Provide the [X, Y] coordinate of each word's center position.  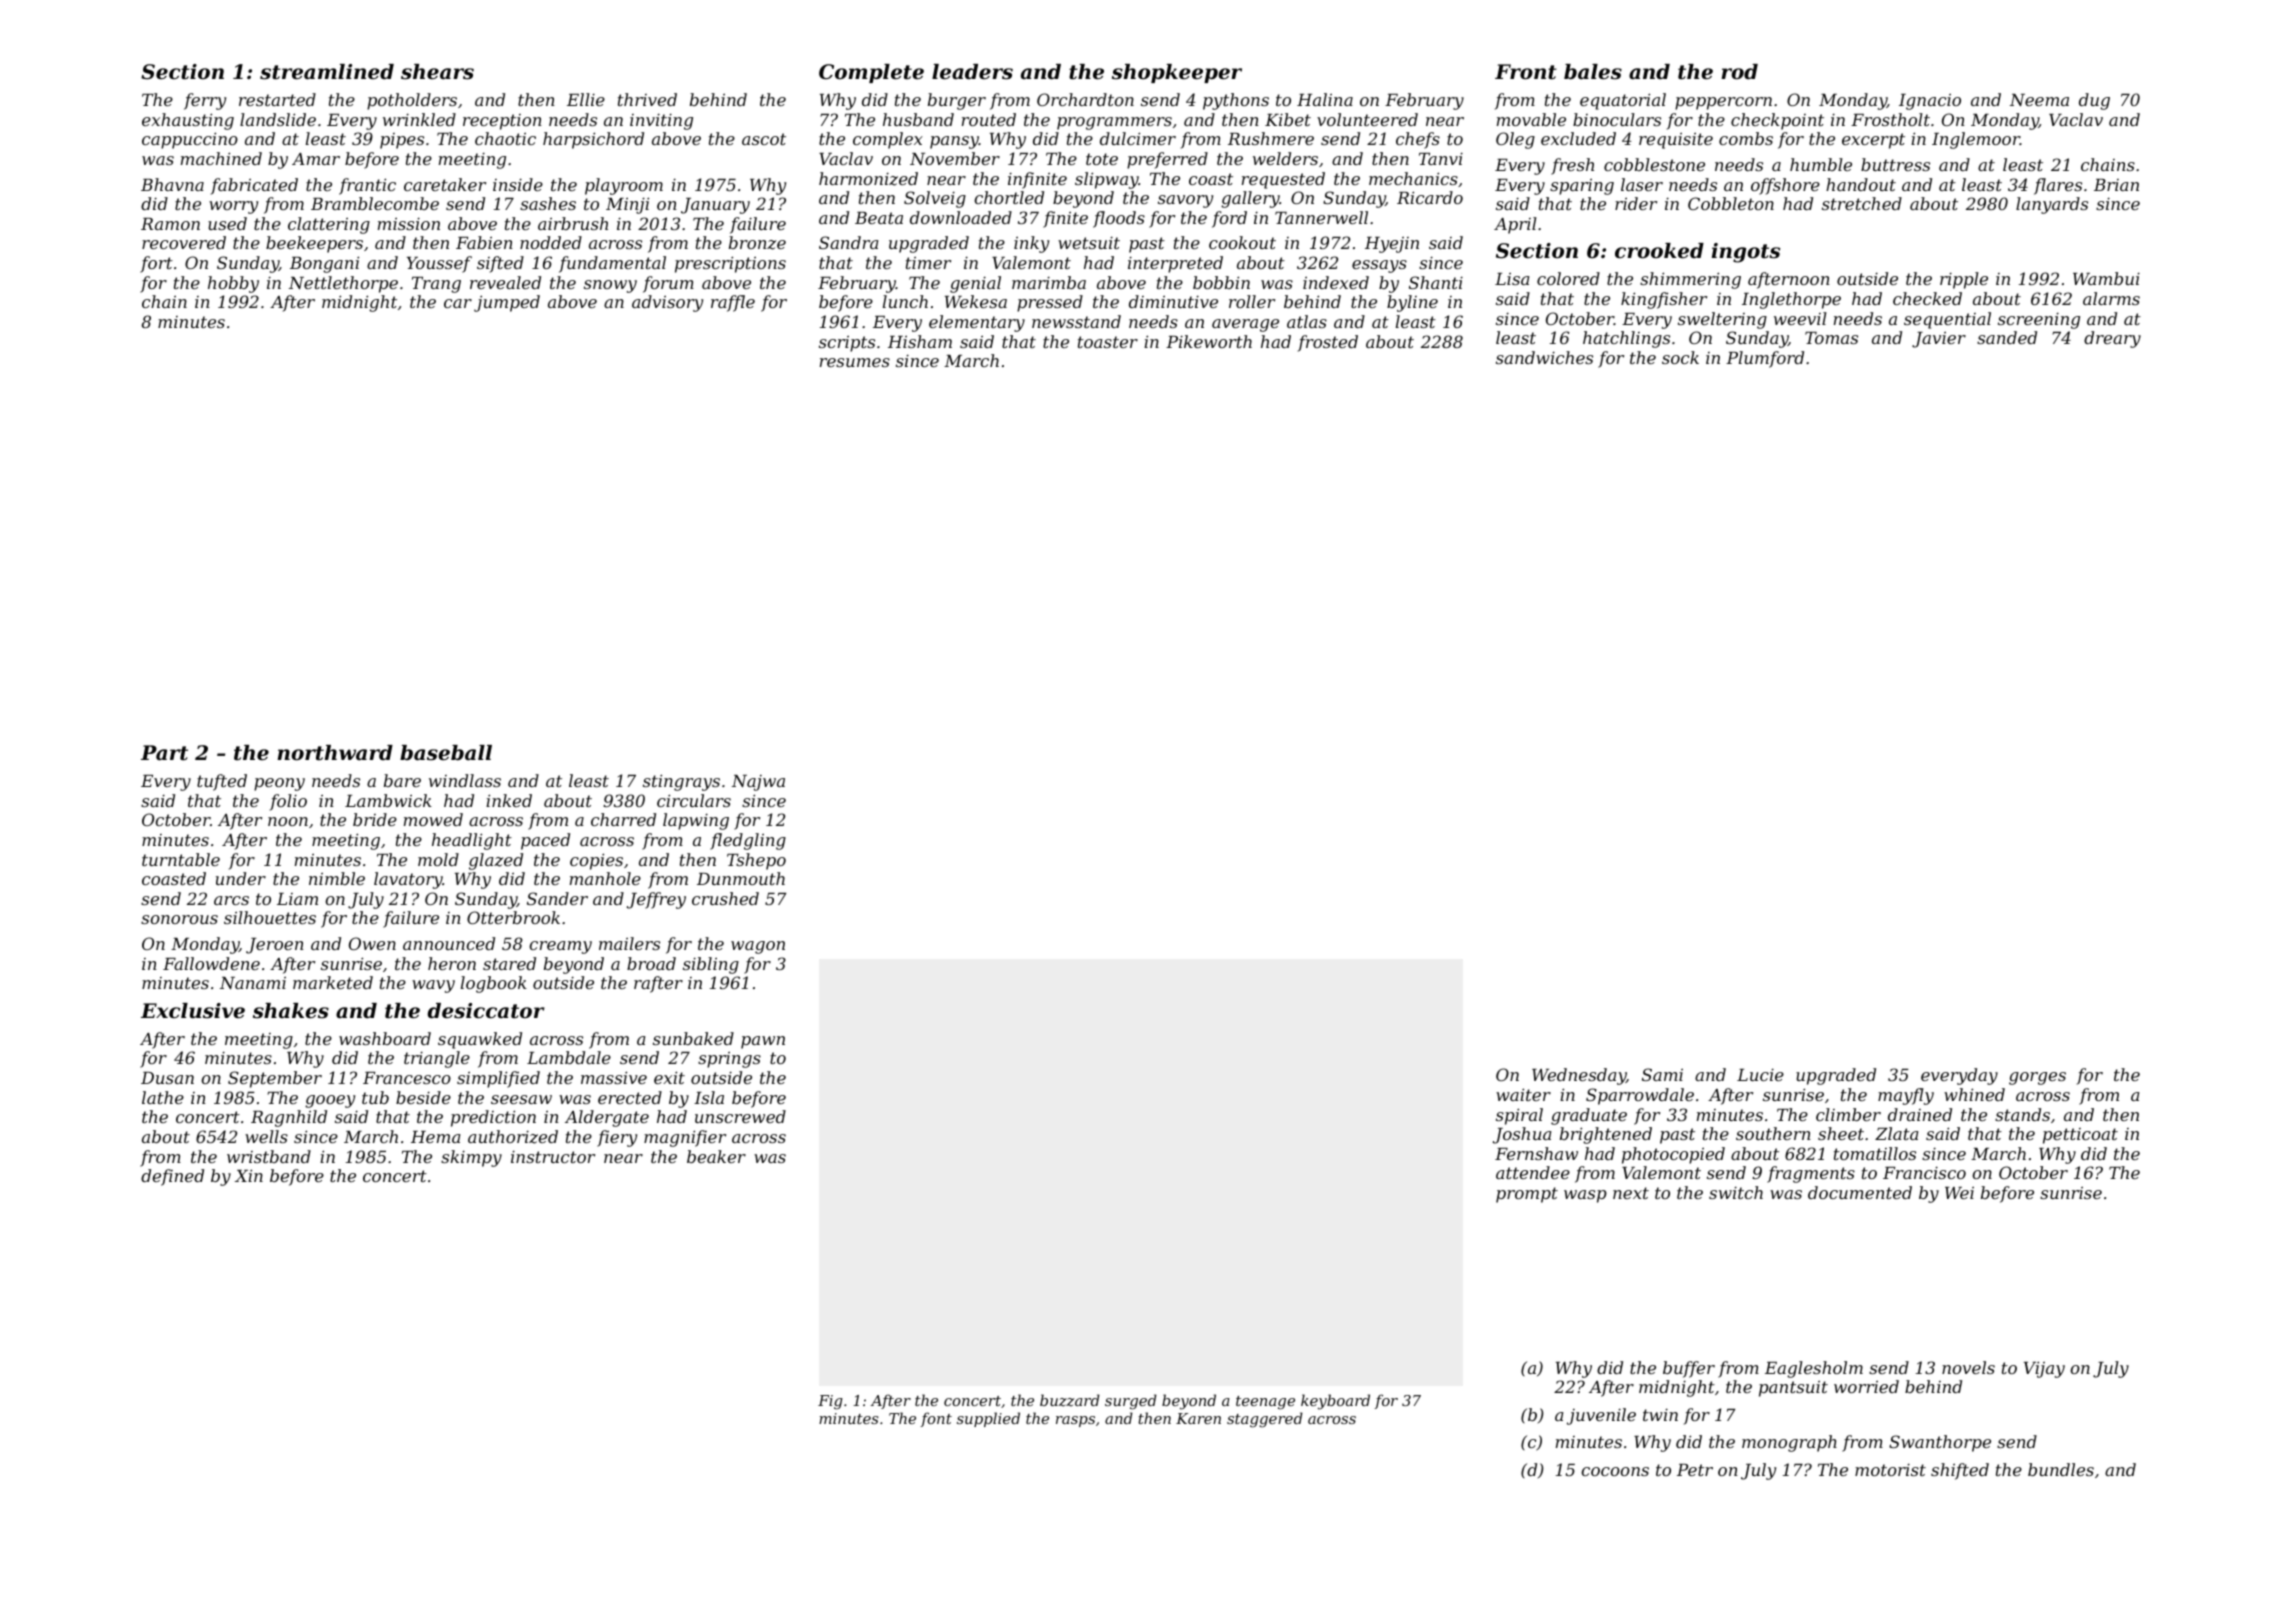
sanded [2007, 337]
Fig [830, 1402]
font [936, 1419]
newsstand [1076, 321]
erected [630, 1097]
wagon [758, 947]
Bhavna [172, 184]
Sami [1662, 1074]
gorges [2037, 1078]
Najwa [758, 783]
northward [335, 753]
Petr [1695, 1470]
